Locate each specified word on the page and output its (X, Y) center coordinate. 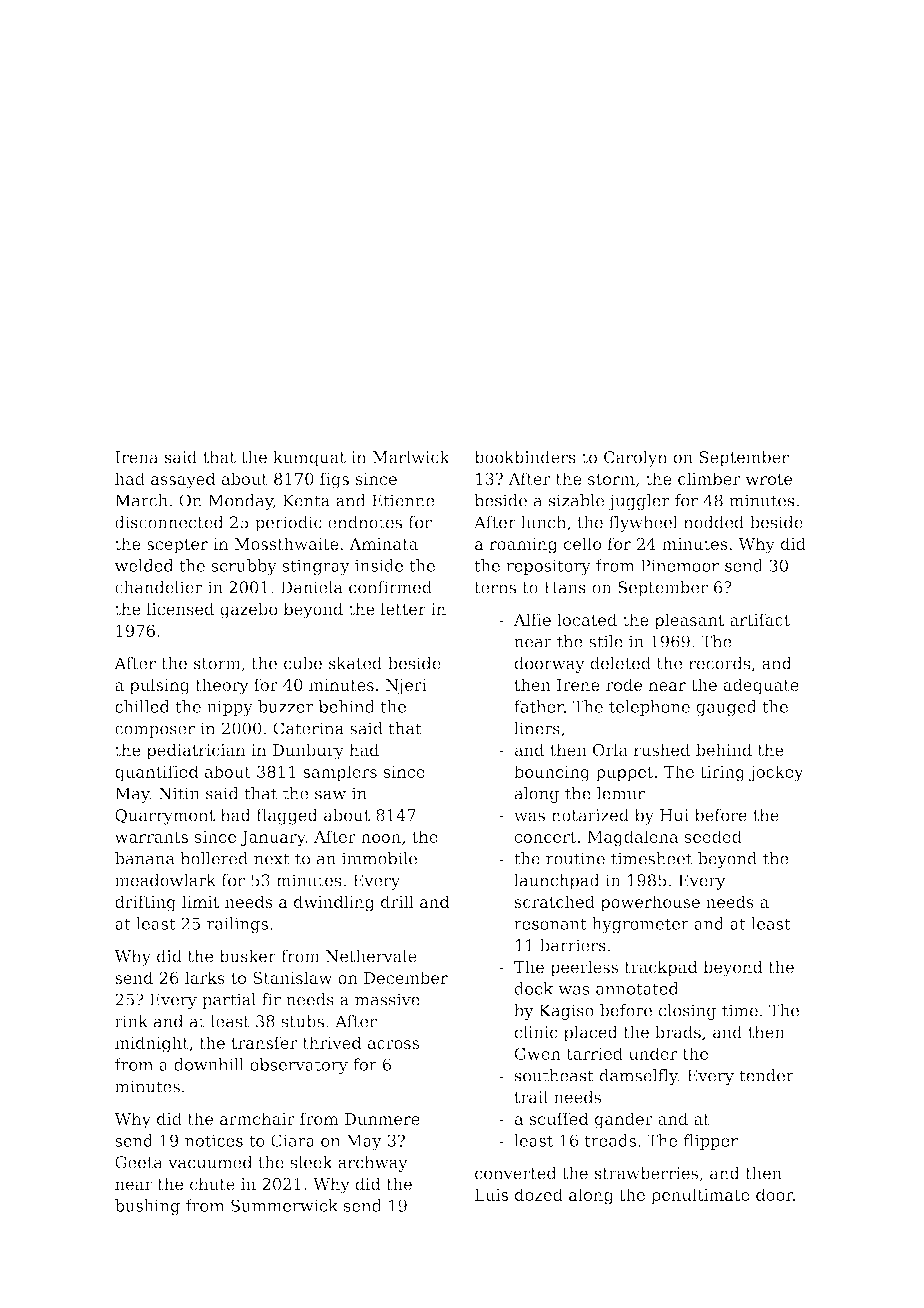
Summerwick (284, 1205)
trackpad (661, 968)
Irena (136, 457)
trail (531, 1097)
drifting (145, 903)
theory (222, 686)
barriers (573, 945)
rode (624, 684)
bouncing (552, 773)
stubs (302, 1021)
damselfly (639, 1077)
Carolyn (636, 458)
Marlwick (411, 457)
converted (516, 1173)
